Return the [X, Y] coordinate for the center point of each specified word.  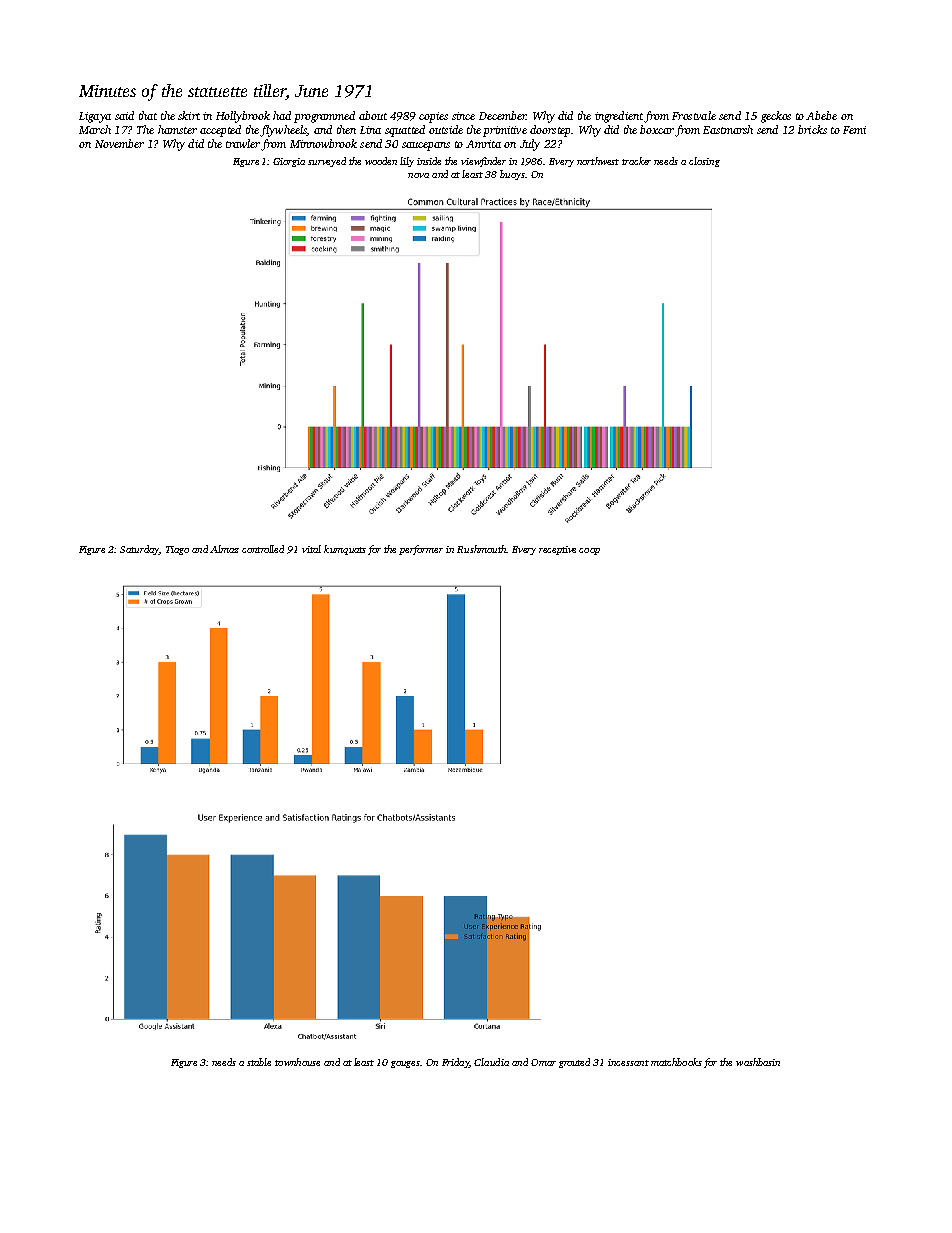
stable [259, 1062]
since [463, 116]
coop [589, 551]
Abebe [821, 115]
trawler [243, 143]
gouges [405, 1064]
